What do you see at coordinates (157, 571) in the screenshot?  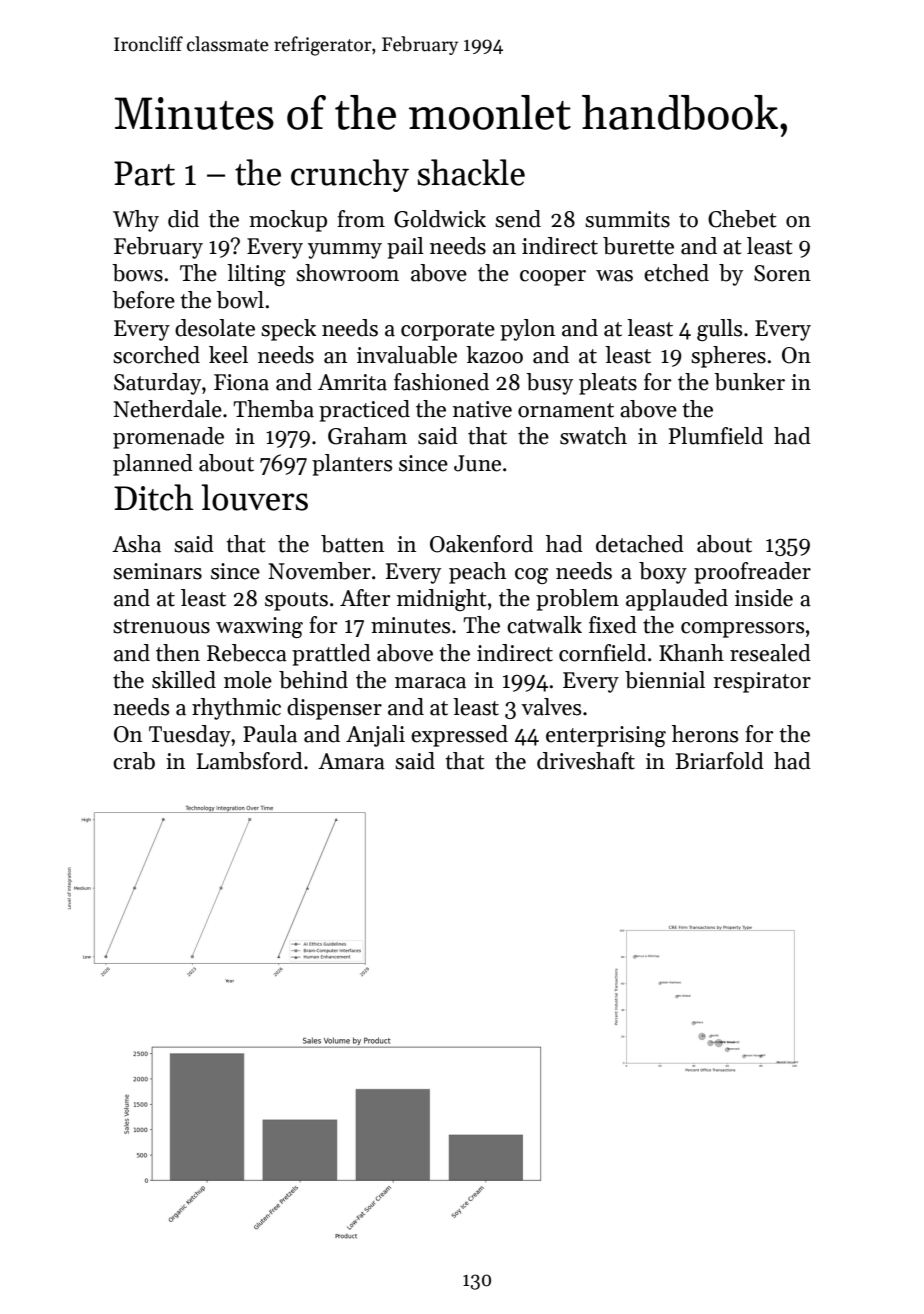 I see `seminars` at bounding box center [157, 571].
